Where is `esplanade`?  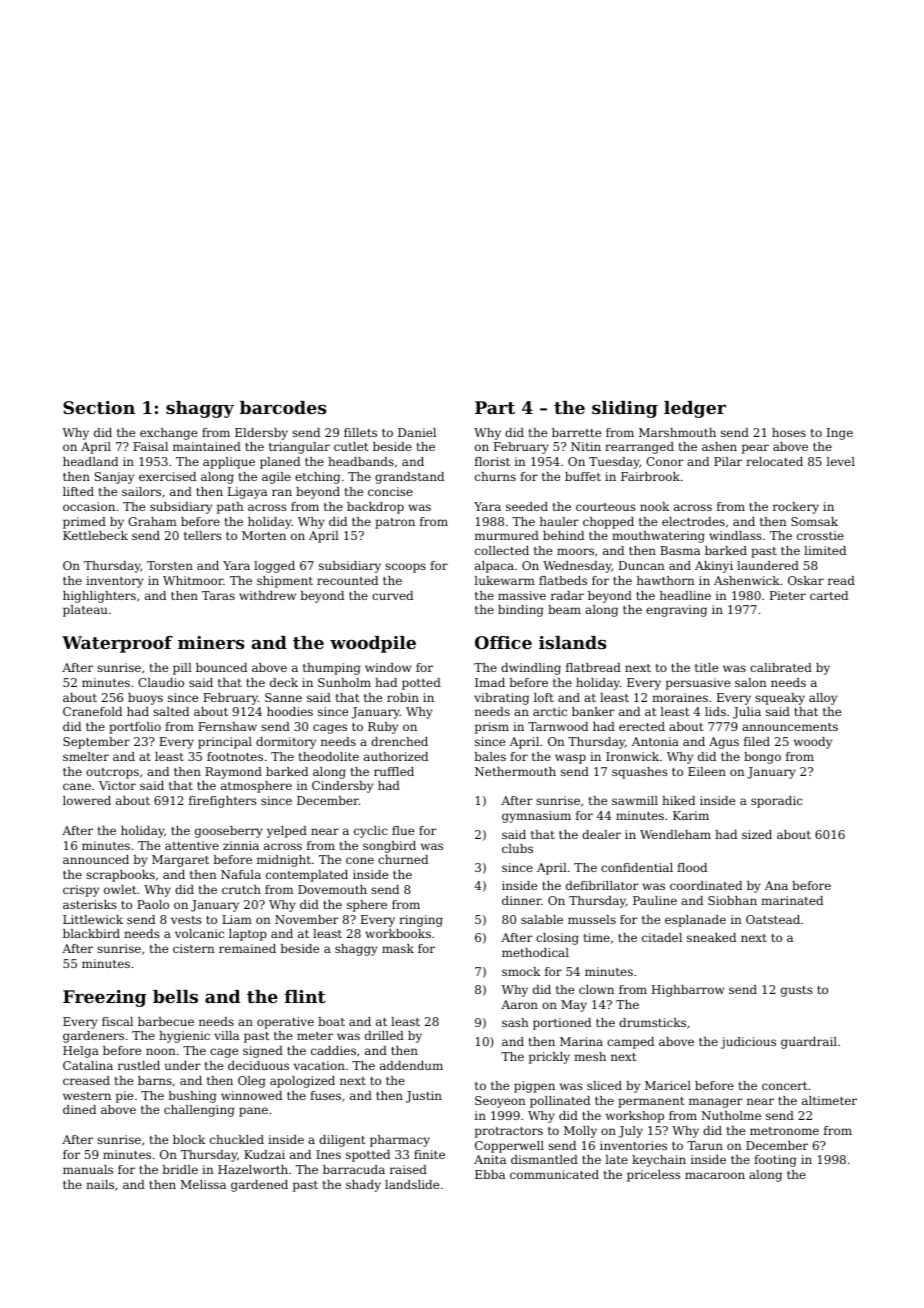 esplanade is located at coordinates (695, 921).
